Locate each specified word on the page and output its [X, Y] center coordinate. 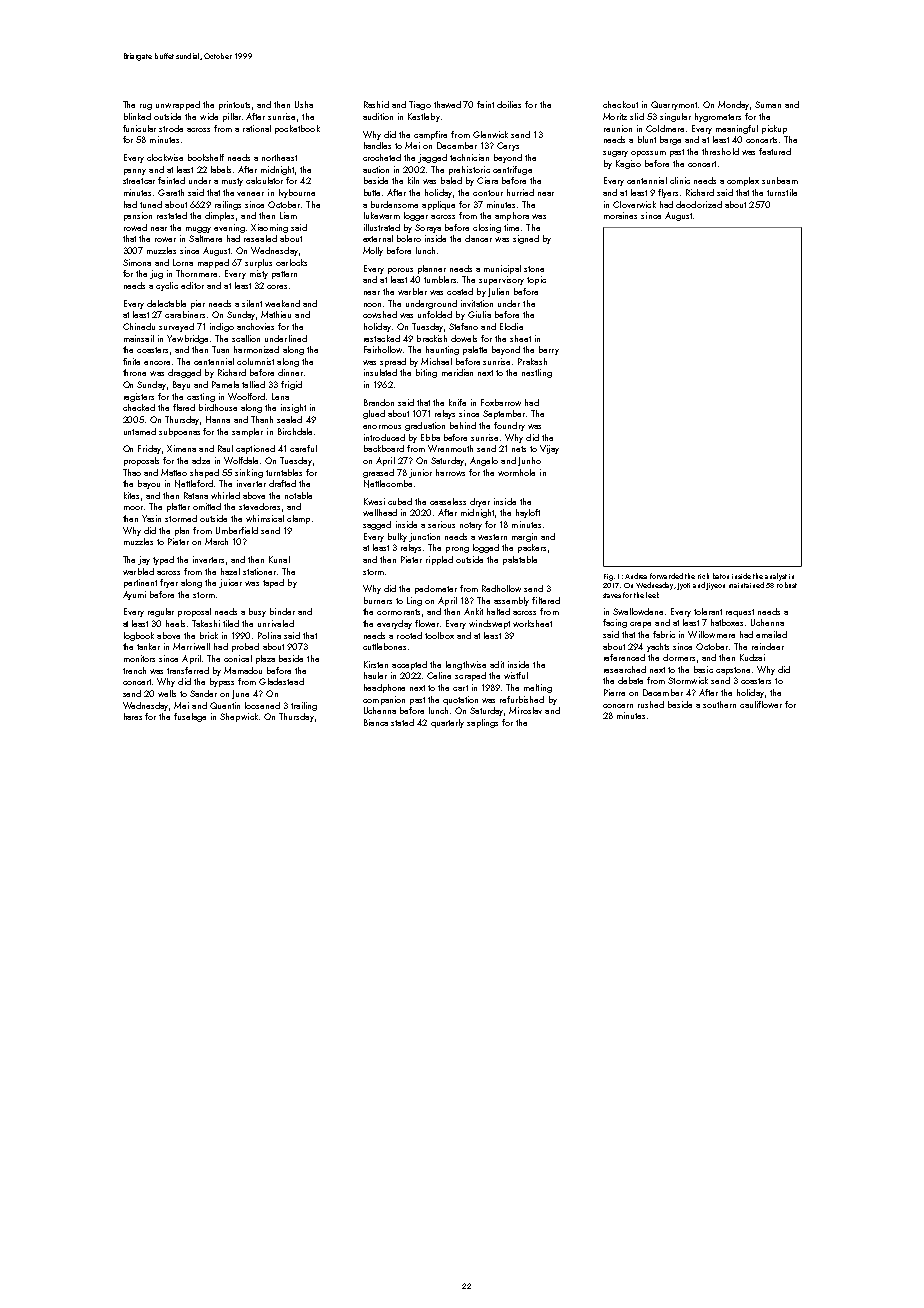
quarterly [447, 723]
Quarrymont [674, 105]
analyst [776, 577]
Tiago [420, 105]
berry [549, 350]
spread [393, 362]
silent [252, 303]
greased [378, 473]
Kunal [279, 559]
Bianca [376, 722]
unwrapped [178, 105]
